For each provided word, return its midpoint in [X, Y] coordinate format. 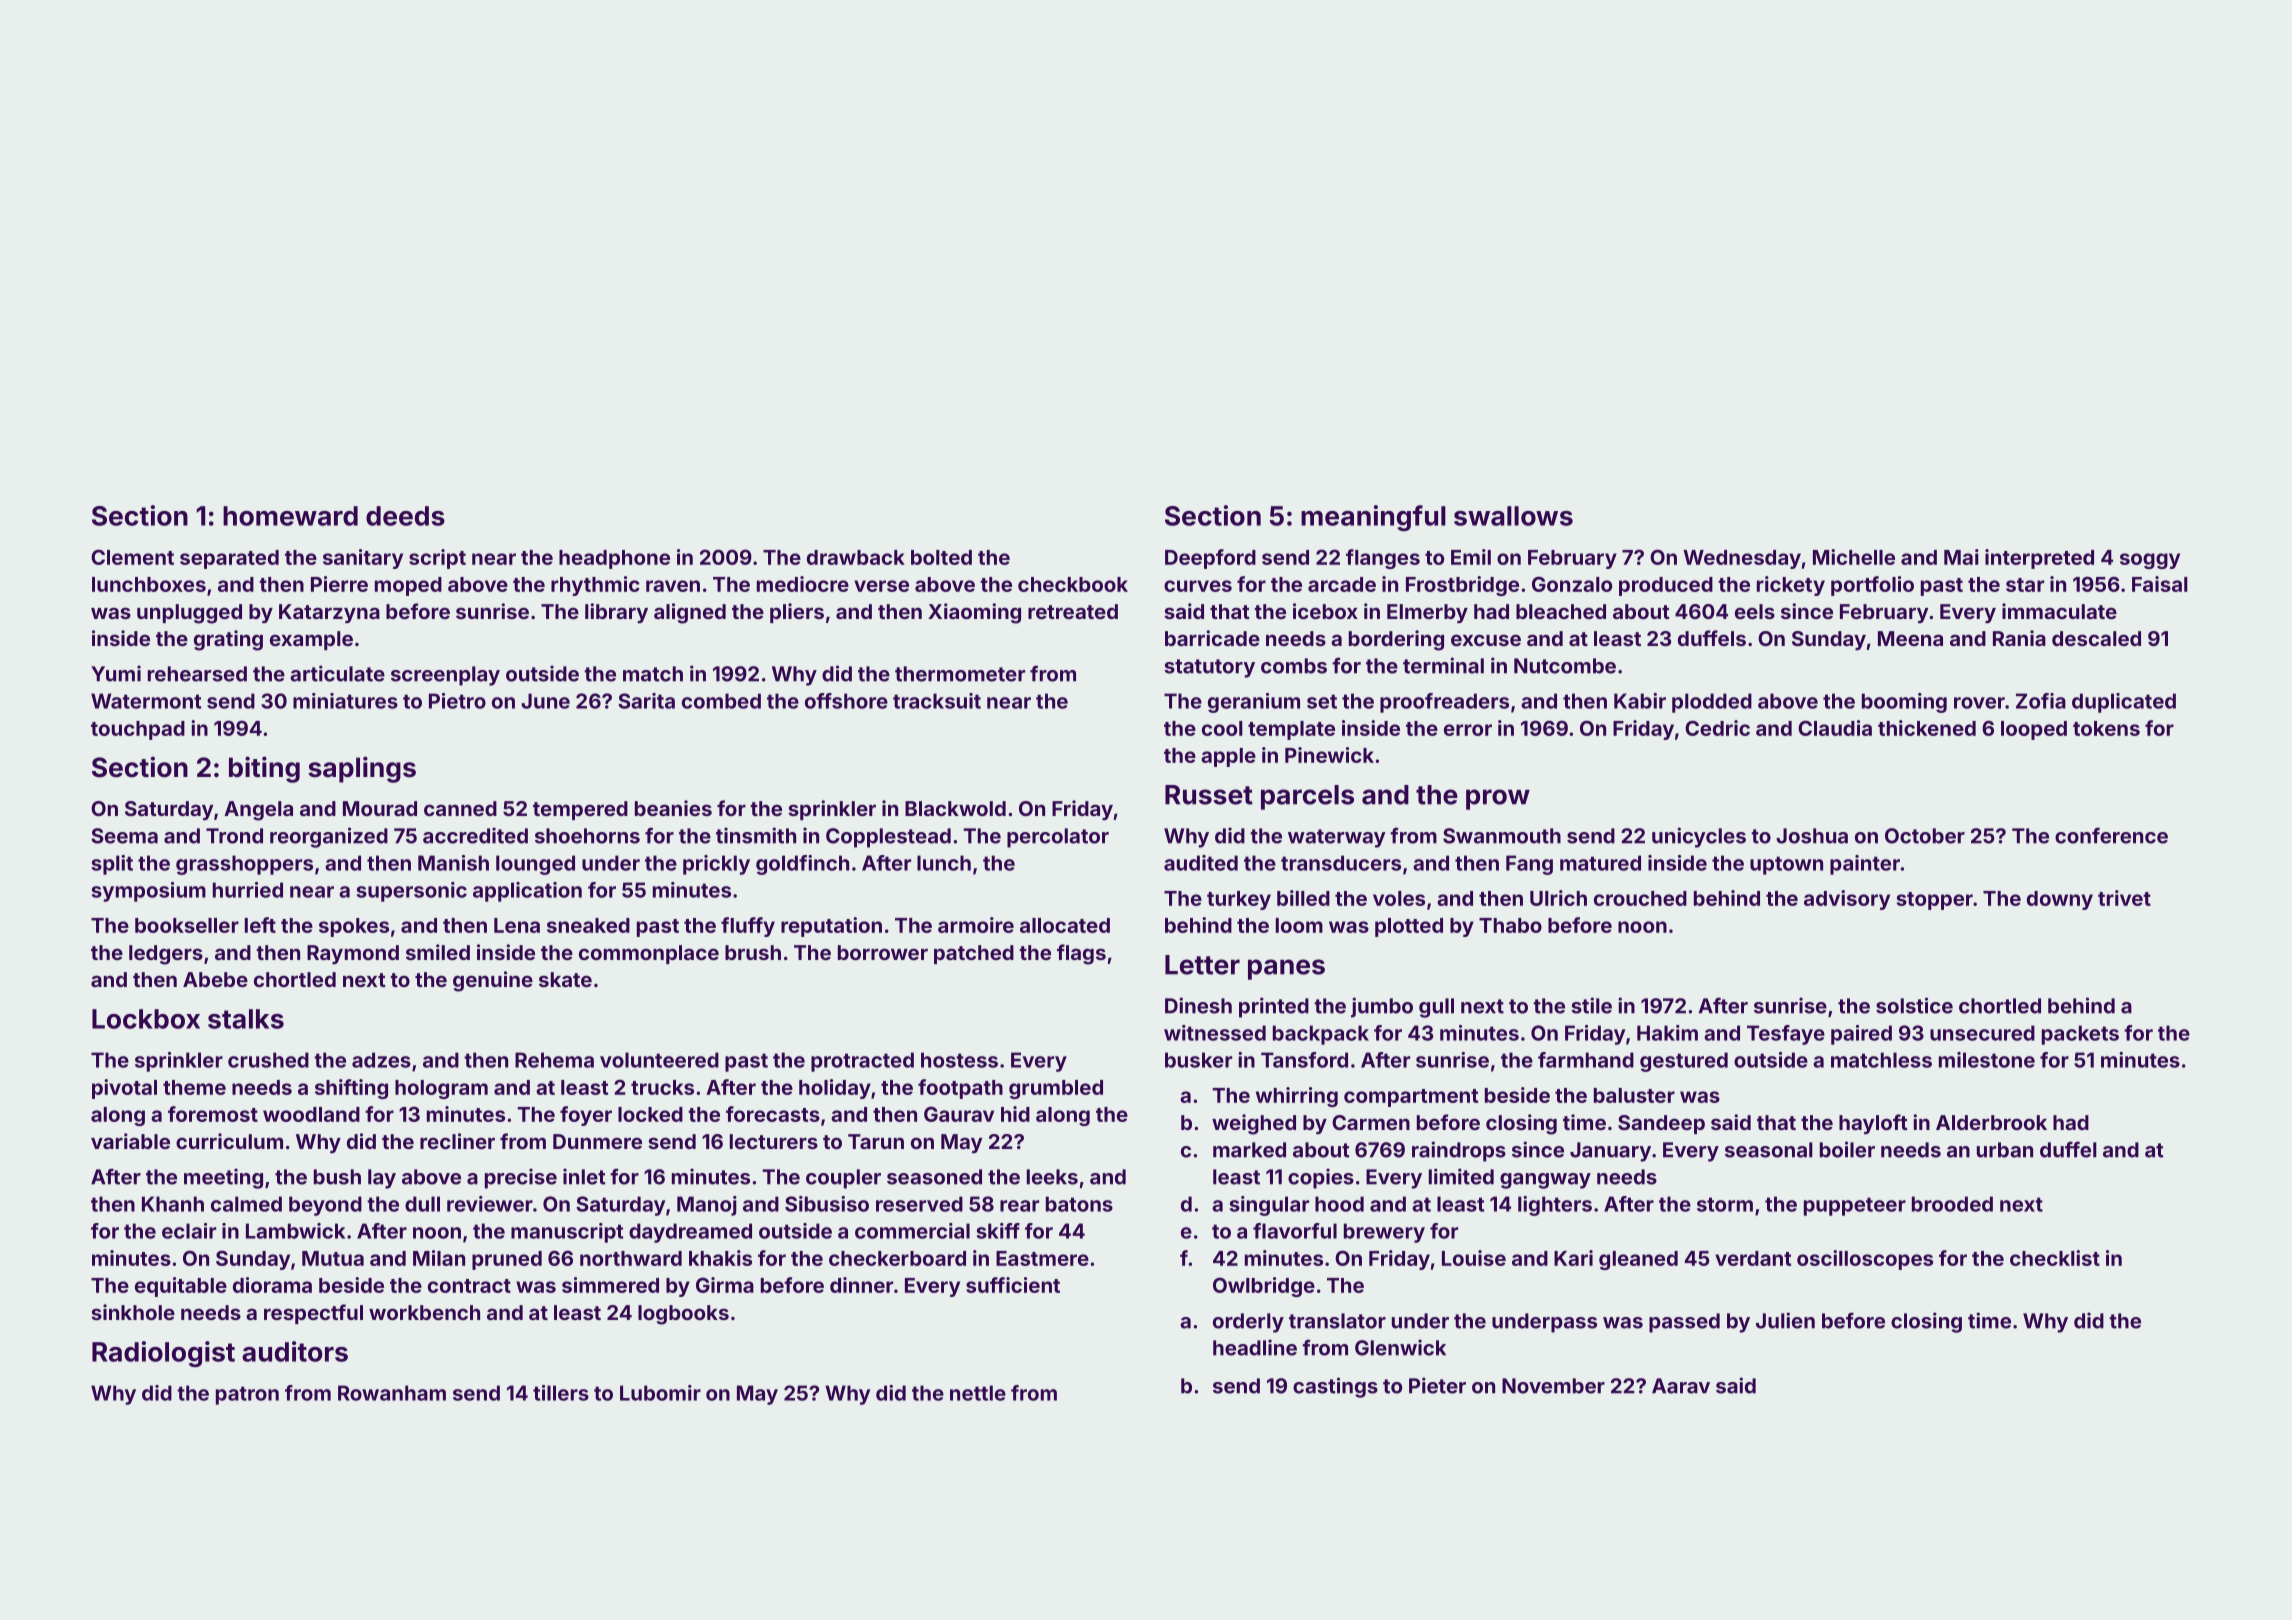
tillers [561, 1393]
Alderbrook [1991, 1122]
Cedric [1717, 728]
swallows [1513, 516]
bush [337, 1177]
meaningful [1373, 518]
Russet [1209, 795]
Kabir [1640, 701]
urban [2005, 1150]
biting [264, 769]
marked [1249, 1150]
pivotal [124, 1089]
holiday [835, 1089]
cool [1222, 728]
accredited [475, 835]
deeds [405, 516]
